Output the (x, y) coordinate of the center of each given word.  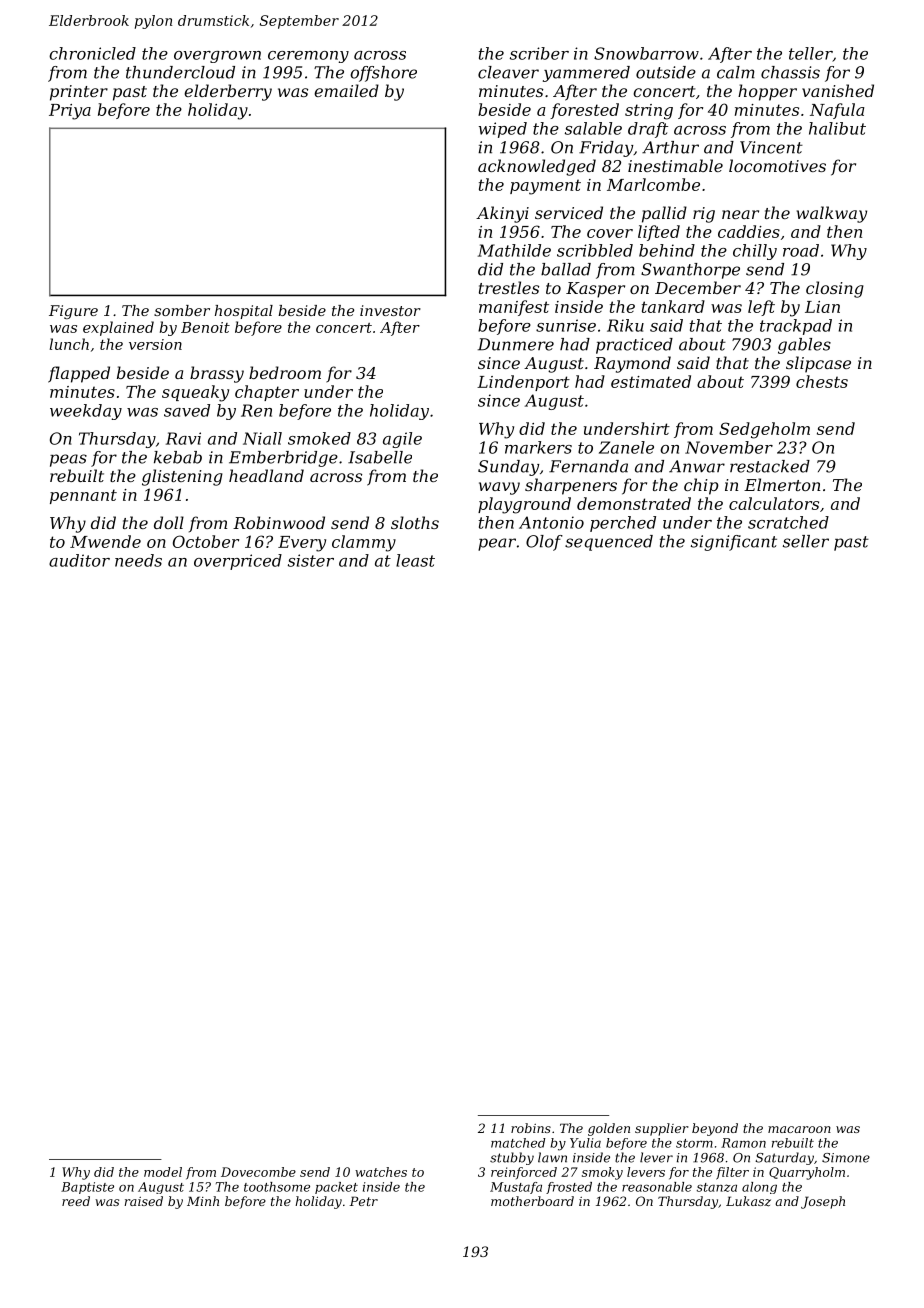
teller (810, 53)
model (163, 1172)
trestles (509, 287)
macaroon (799, 1129)
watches (381, 1172)
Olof (544, 543)
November (729, 447)
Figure (73, 312)
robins (531, 1128)
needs (138, 560)
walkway (832, 214)
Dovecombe (258, 1172)
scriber (539, 53)
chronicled (92, 53)
